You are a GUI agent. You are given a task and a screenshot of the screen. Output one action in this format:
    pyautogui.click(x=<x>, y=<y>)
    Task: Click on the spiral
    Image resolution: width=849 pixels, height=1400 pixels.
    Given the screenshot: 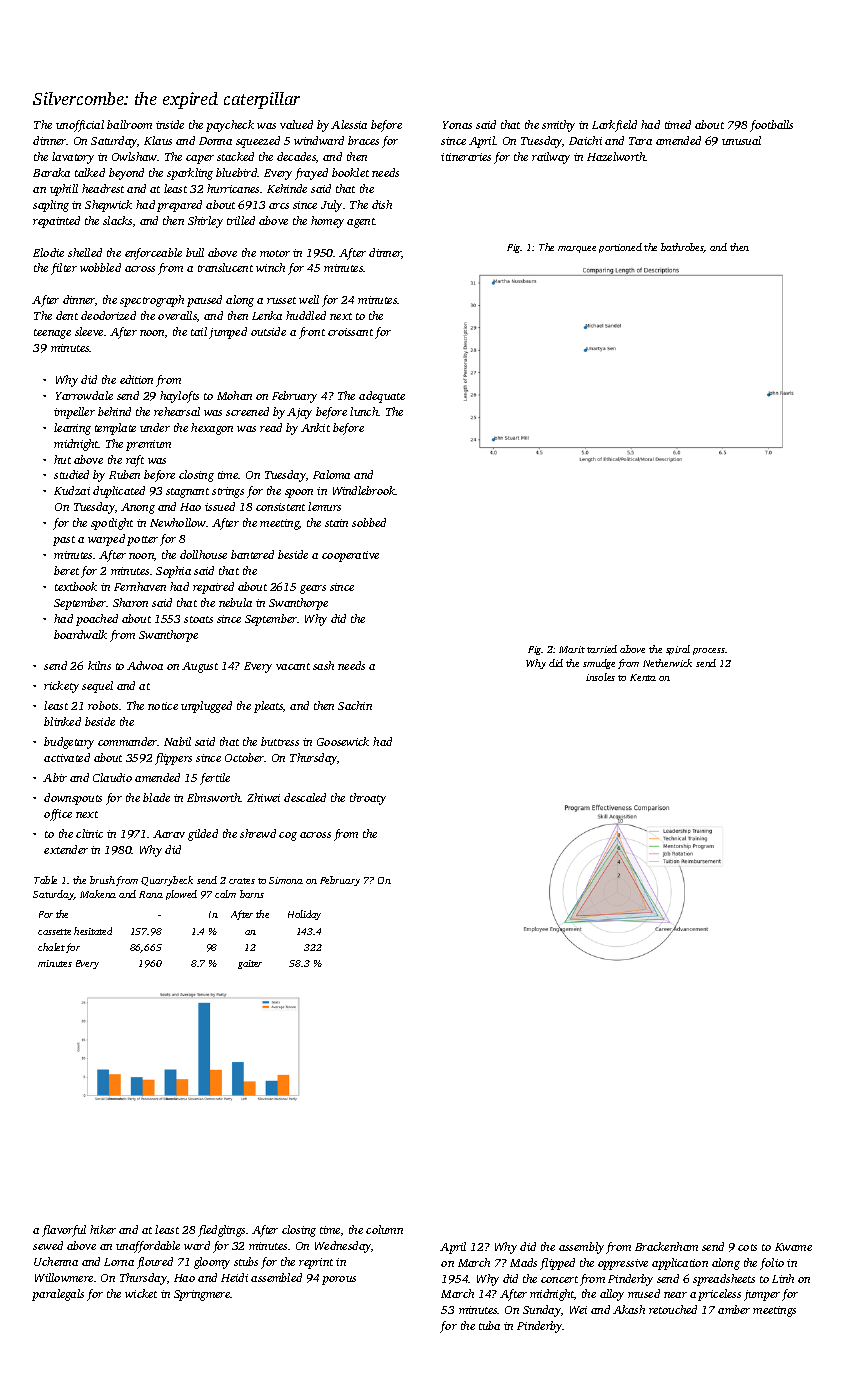 What is the action you would take?
    pyautogui.click(x=678, y=650)
